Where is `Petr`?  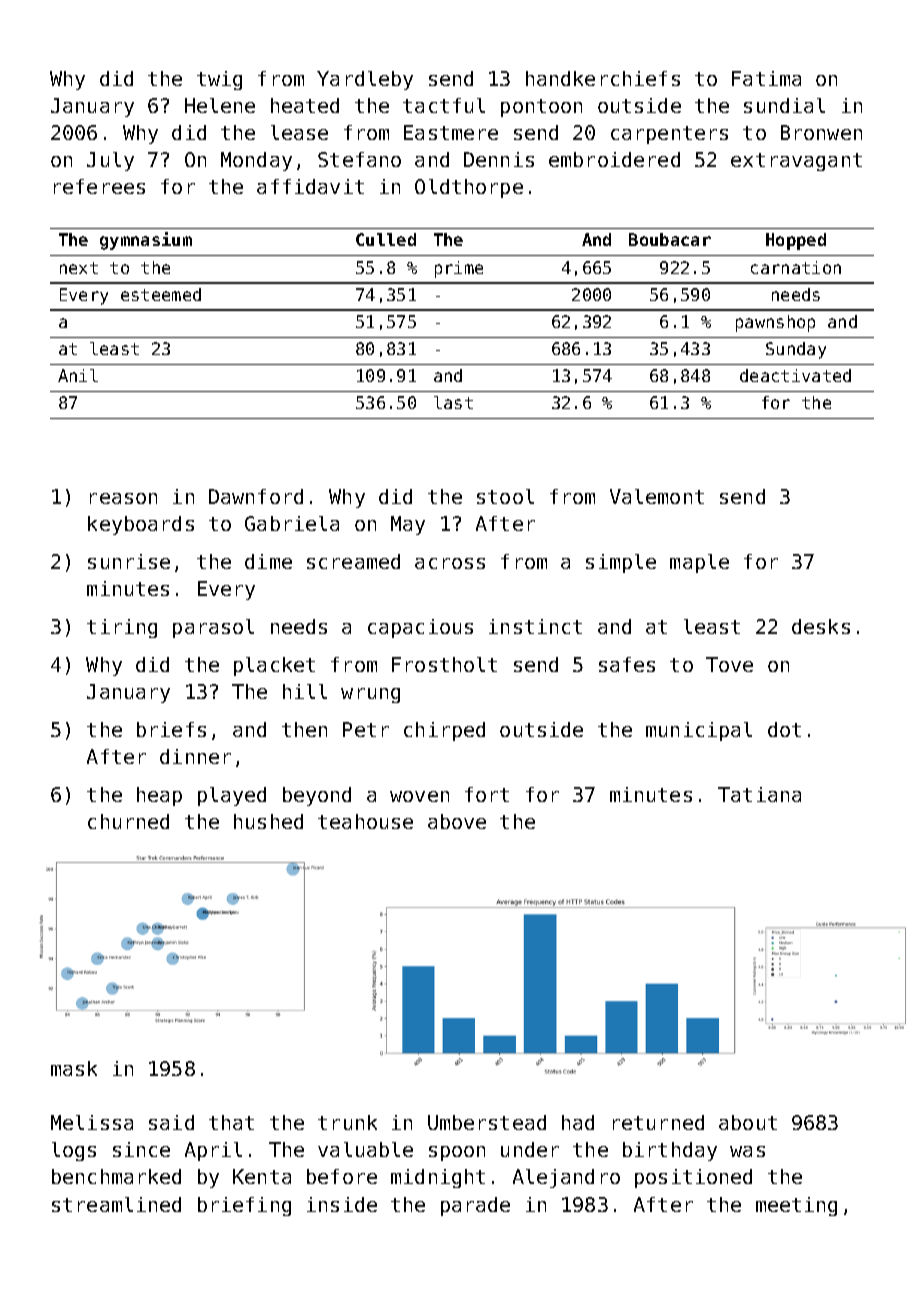 Petr is located at coordinates (366, 729).
